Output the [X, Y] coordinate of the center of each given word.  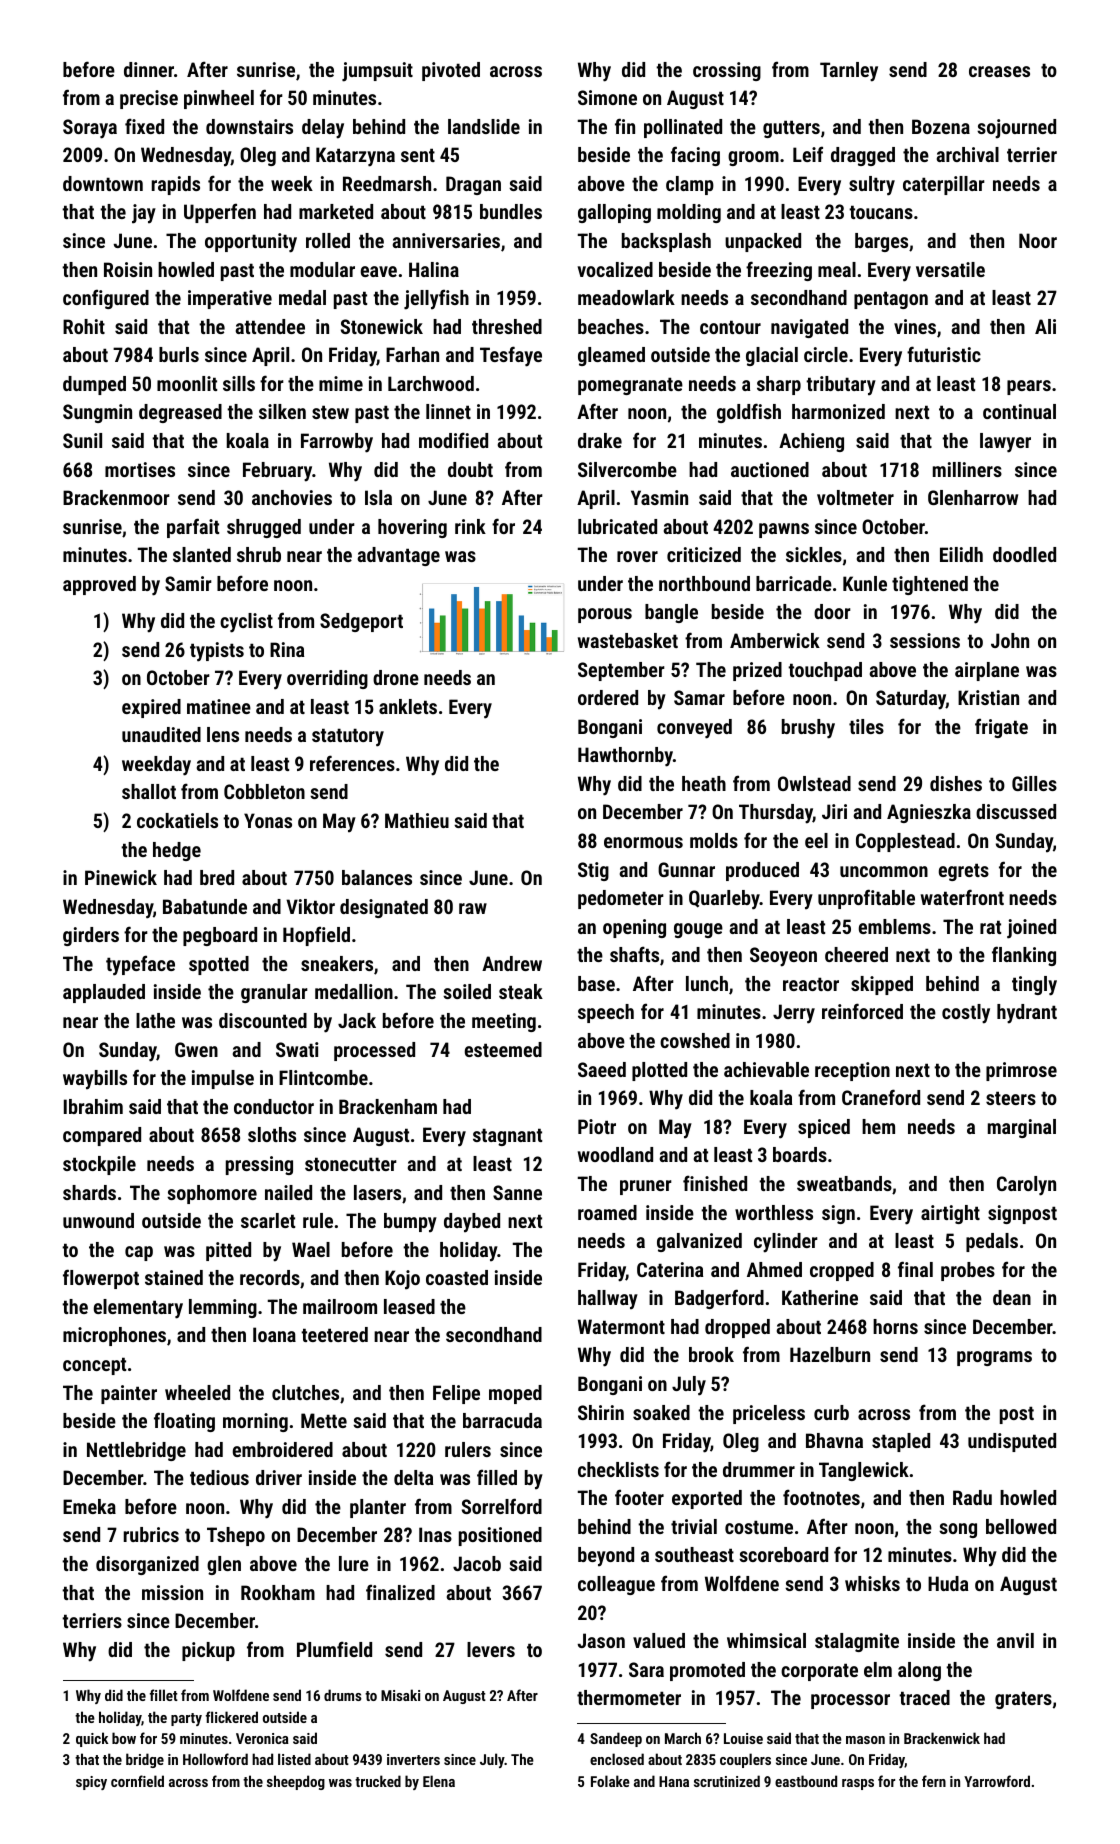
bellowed [1021, 1526]
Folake [610, 1781]
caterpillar [944, 185]
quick [92, 1739]
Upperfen [220, 213]
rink [470, 526]
